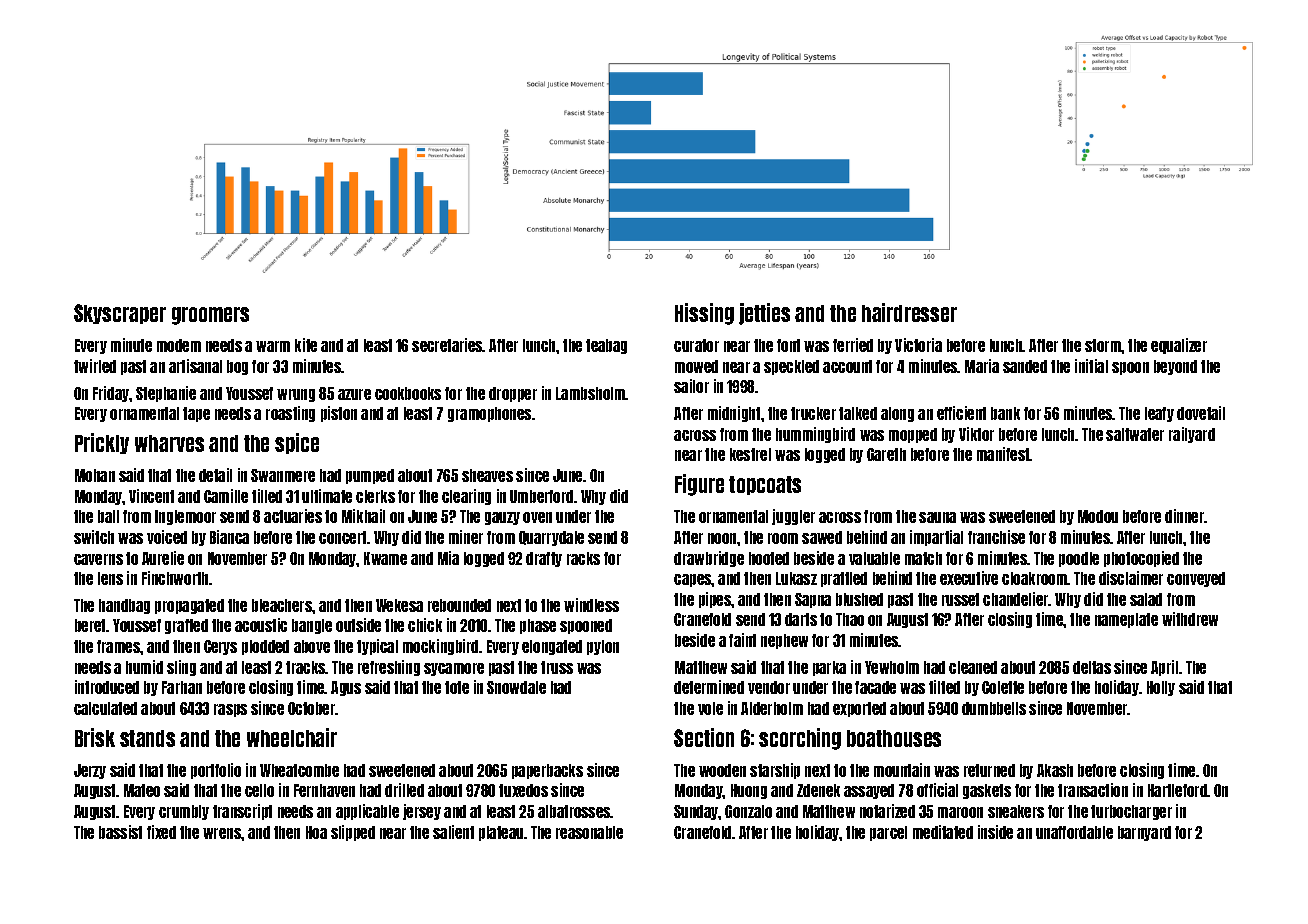 This screenshot has height=924, width=1308. What do you see at coordinates (541, 496) in the screenshot?
I see `Umberford` at bounding box center [541, 496].
